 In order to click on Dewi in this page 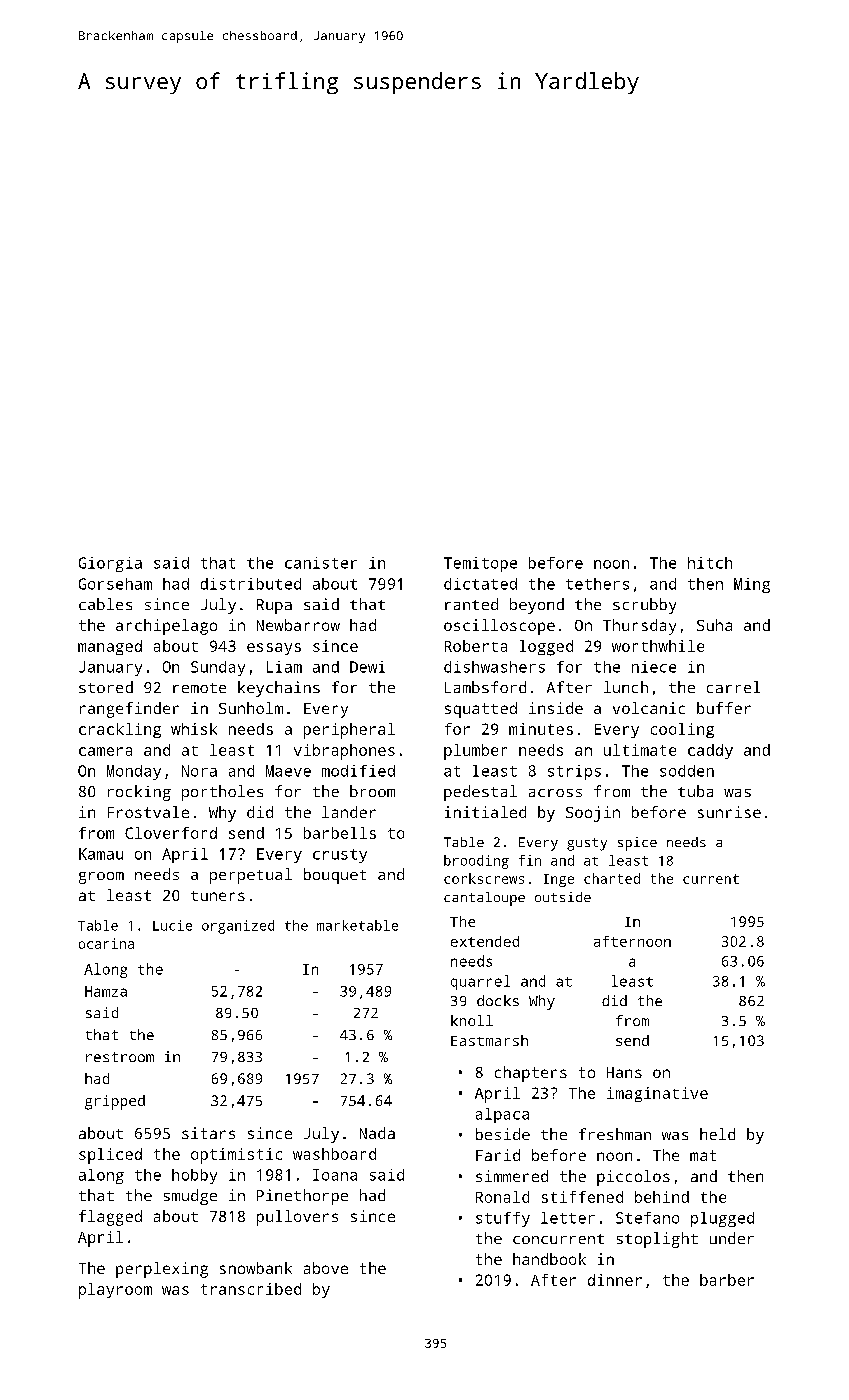, I will do `click(367, 667)`.
